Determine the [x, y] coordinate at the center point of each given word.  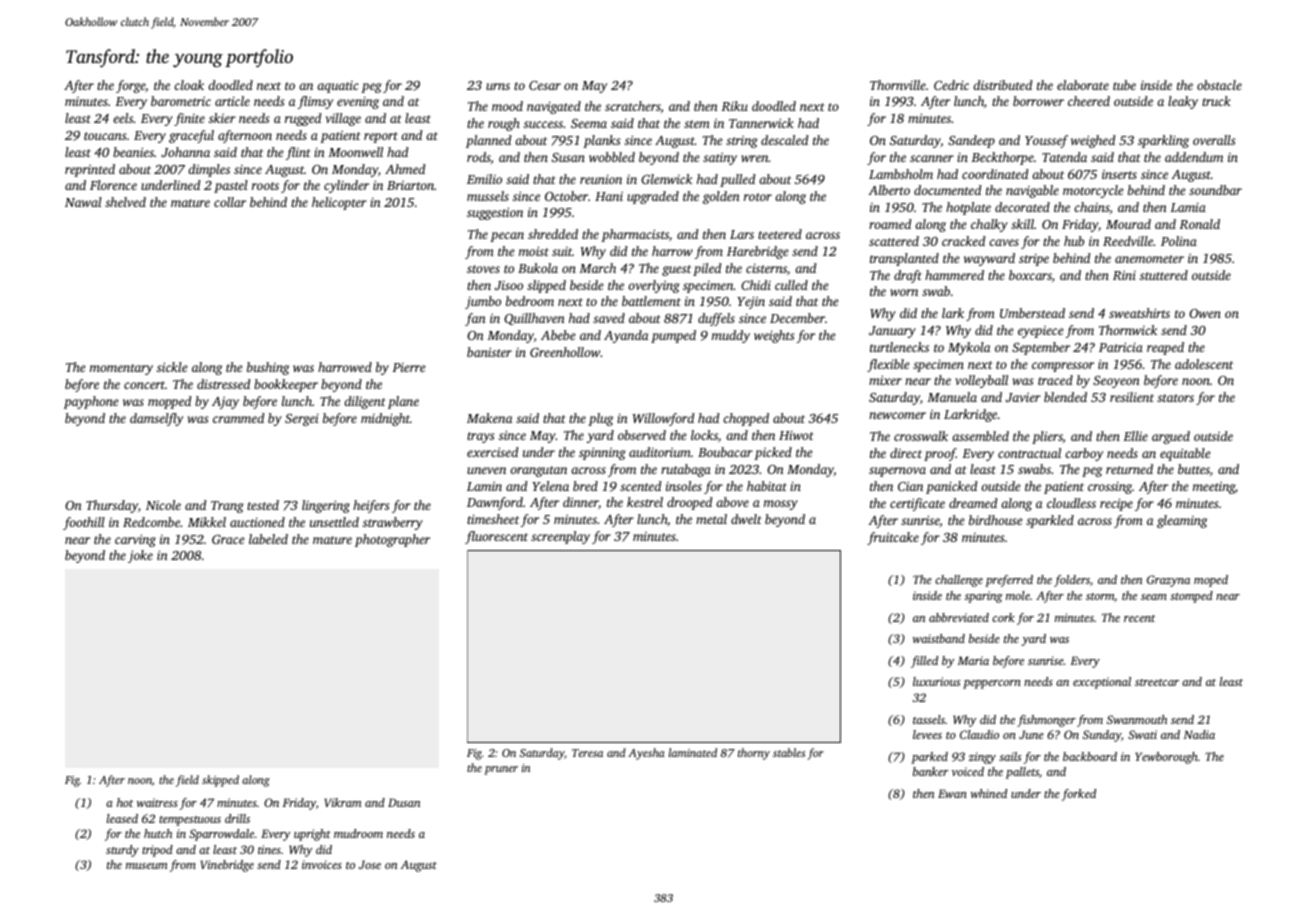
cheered [1089, 101]
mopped [170, 402]
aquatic [338, 87]
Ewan [952, 793]
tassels [929, 719]
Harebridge [758, 252]
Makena [489, 418]
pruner [501, 770]
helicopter [339, 203]
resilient [1132, 397]
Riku [735, 106]
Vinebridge [227, 866]
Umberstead [1032, 313]
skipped [220, 781]
